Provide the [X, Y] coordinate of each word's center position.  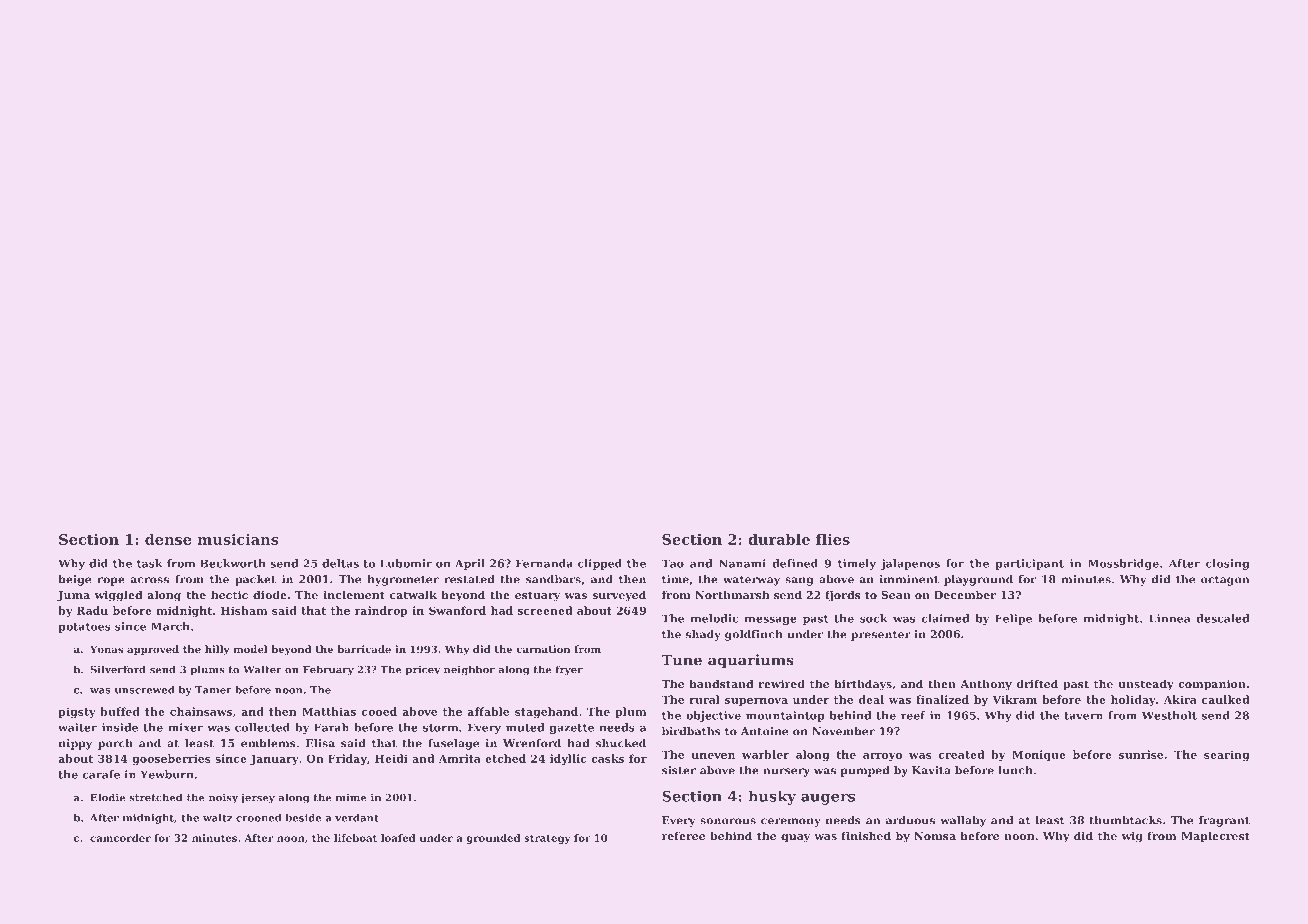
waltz [217, 818]
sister [679, 770]
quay [796, 838]
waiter [77, 727]
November [843, 731]
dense [168, 539]
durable [779, 539]
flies [833, 539]
